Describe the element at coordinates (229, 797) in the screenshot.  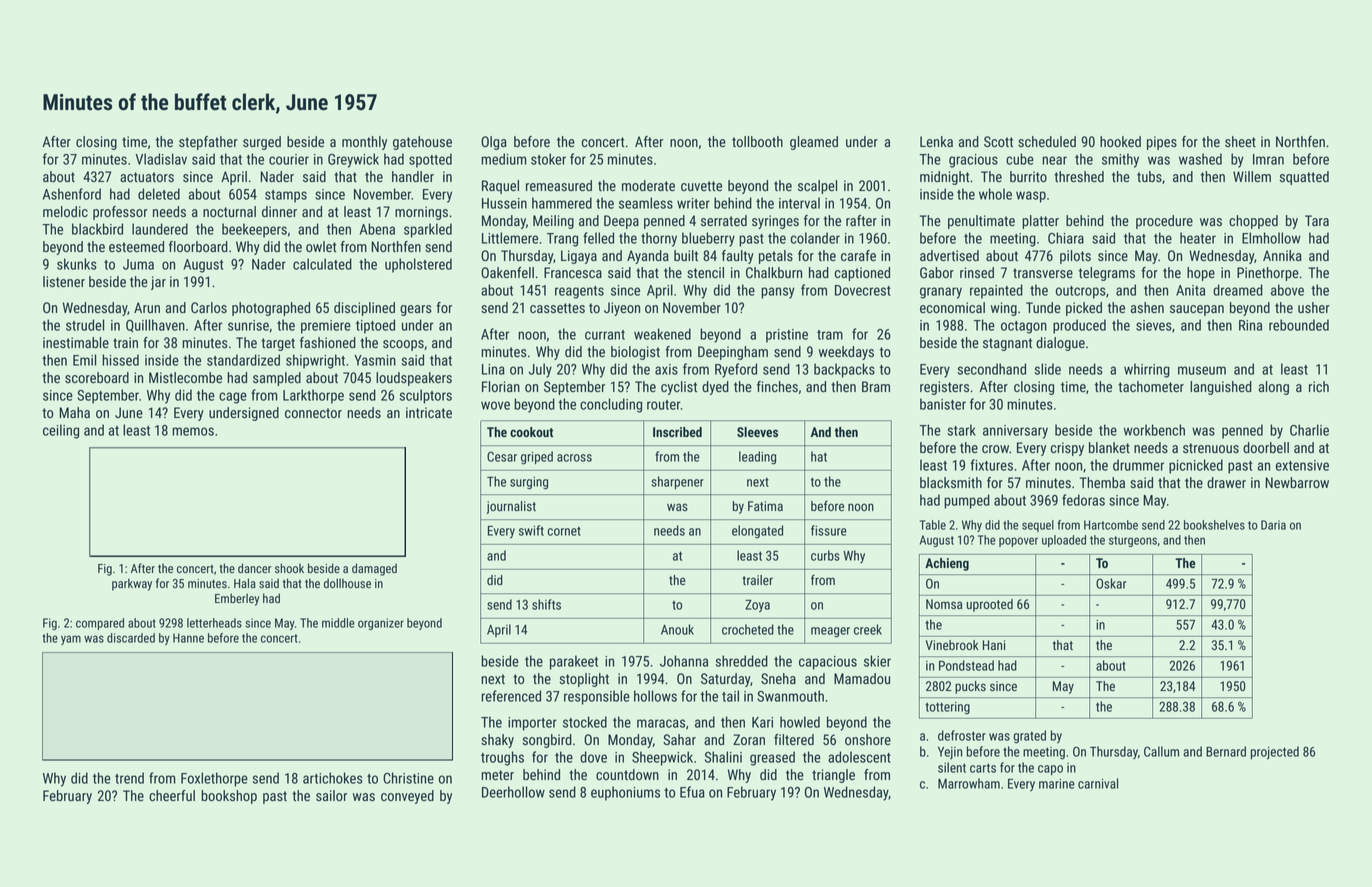
I see `bookshop` at that location.
